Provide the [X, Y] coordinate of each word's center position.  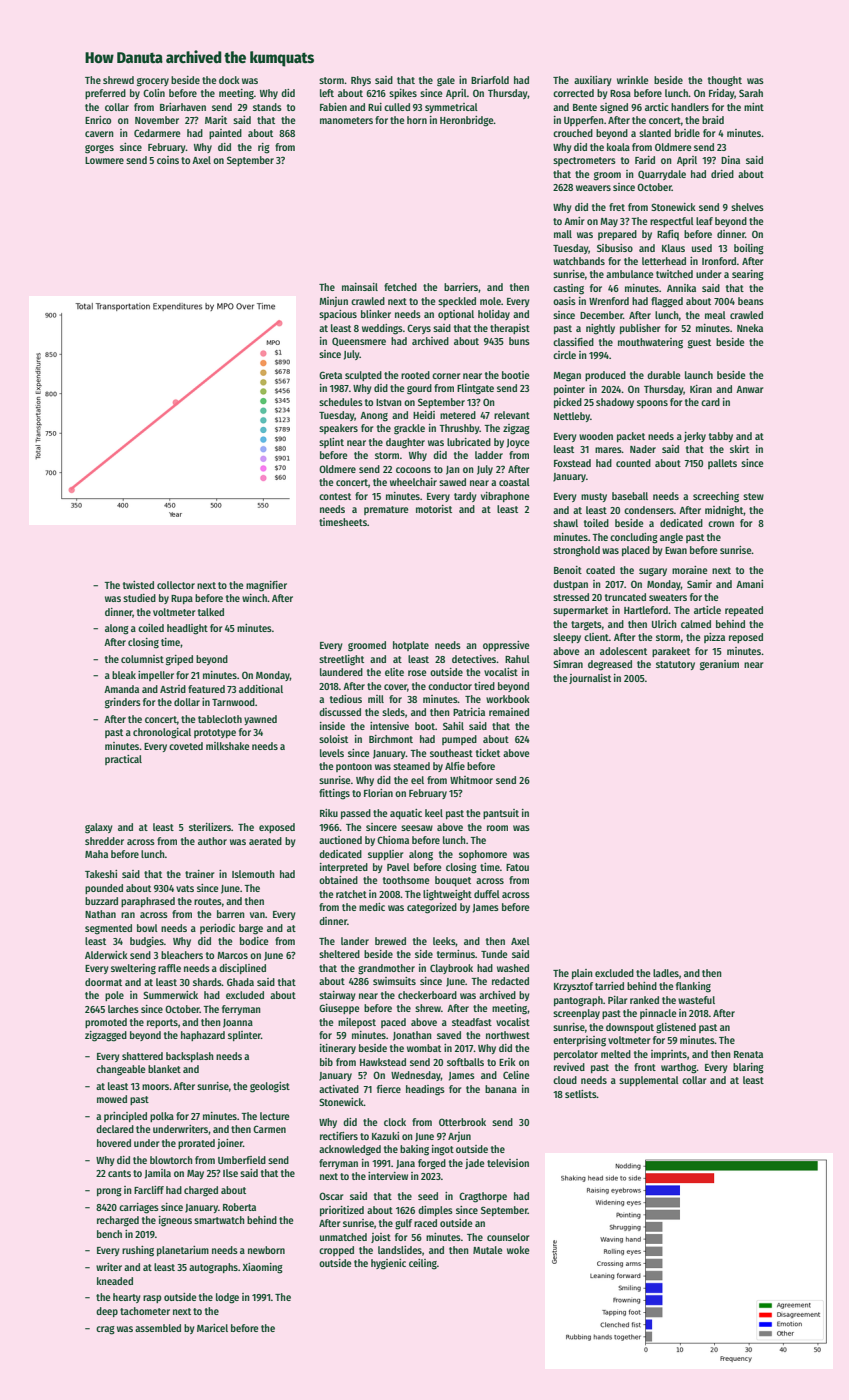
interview [388, 1176]
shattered [142, 1056]
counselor [508, 1237]
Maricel [212, 1328]
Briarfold [490, 80]
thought [725, 81]
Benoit [568, 570]
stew [753, 496]
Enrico [98, 120]
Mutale [488, 1250]
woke [518, 1250]
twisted [138, 585]
